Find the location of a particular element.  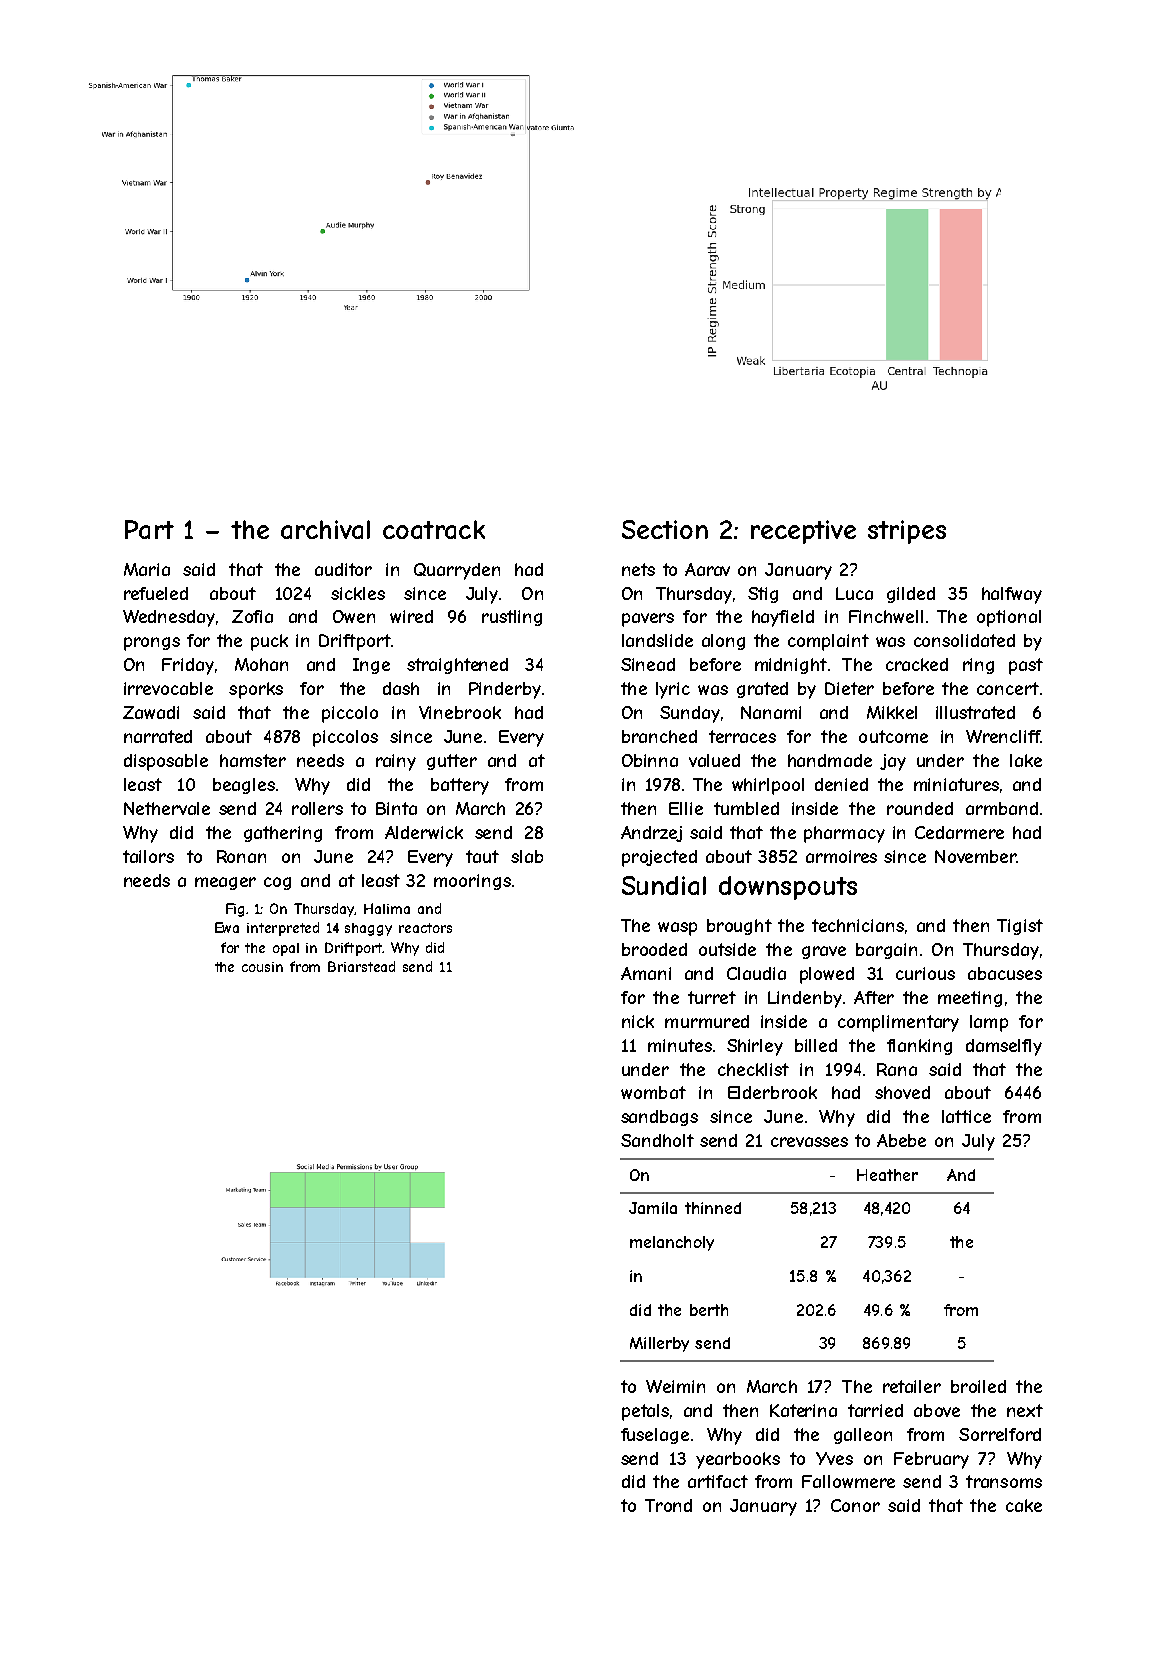

reactors is located at coordinates (425, 928).
